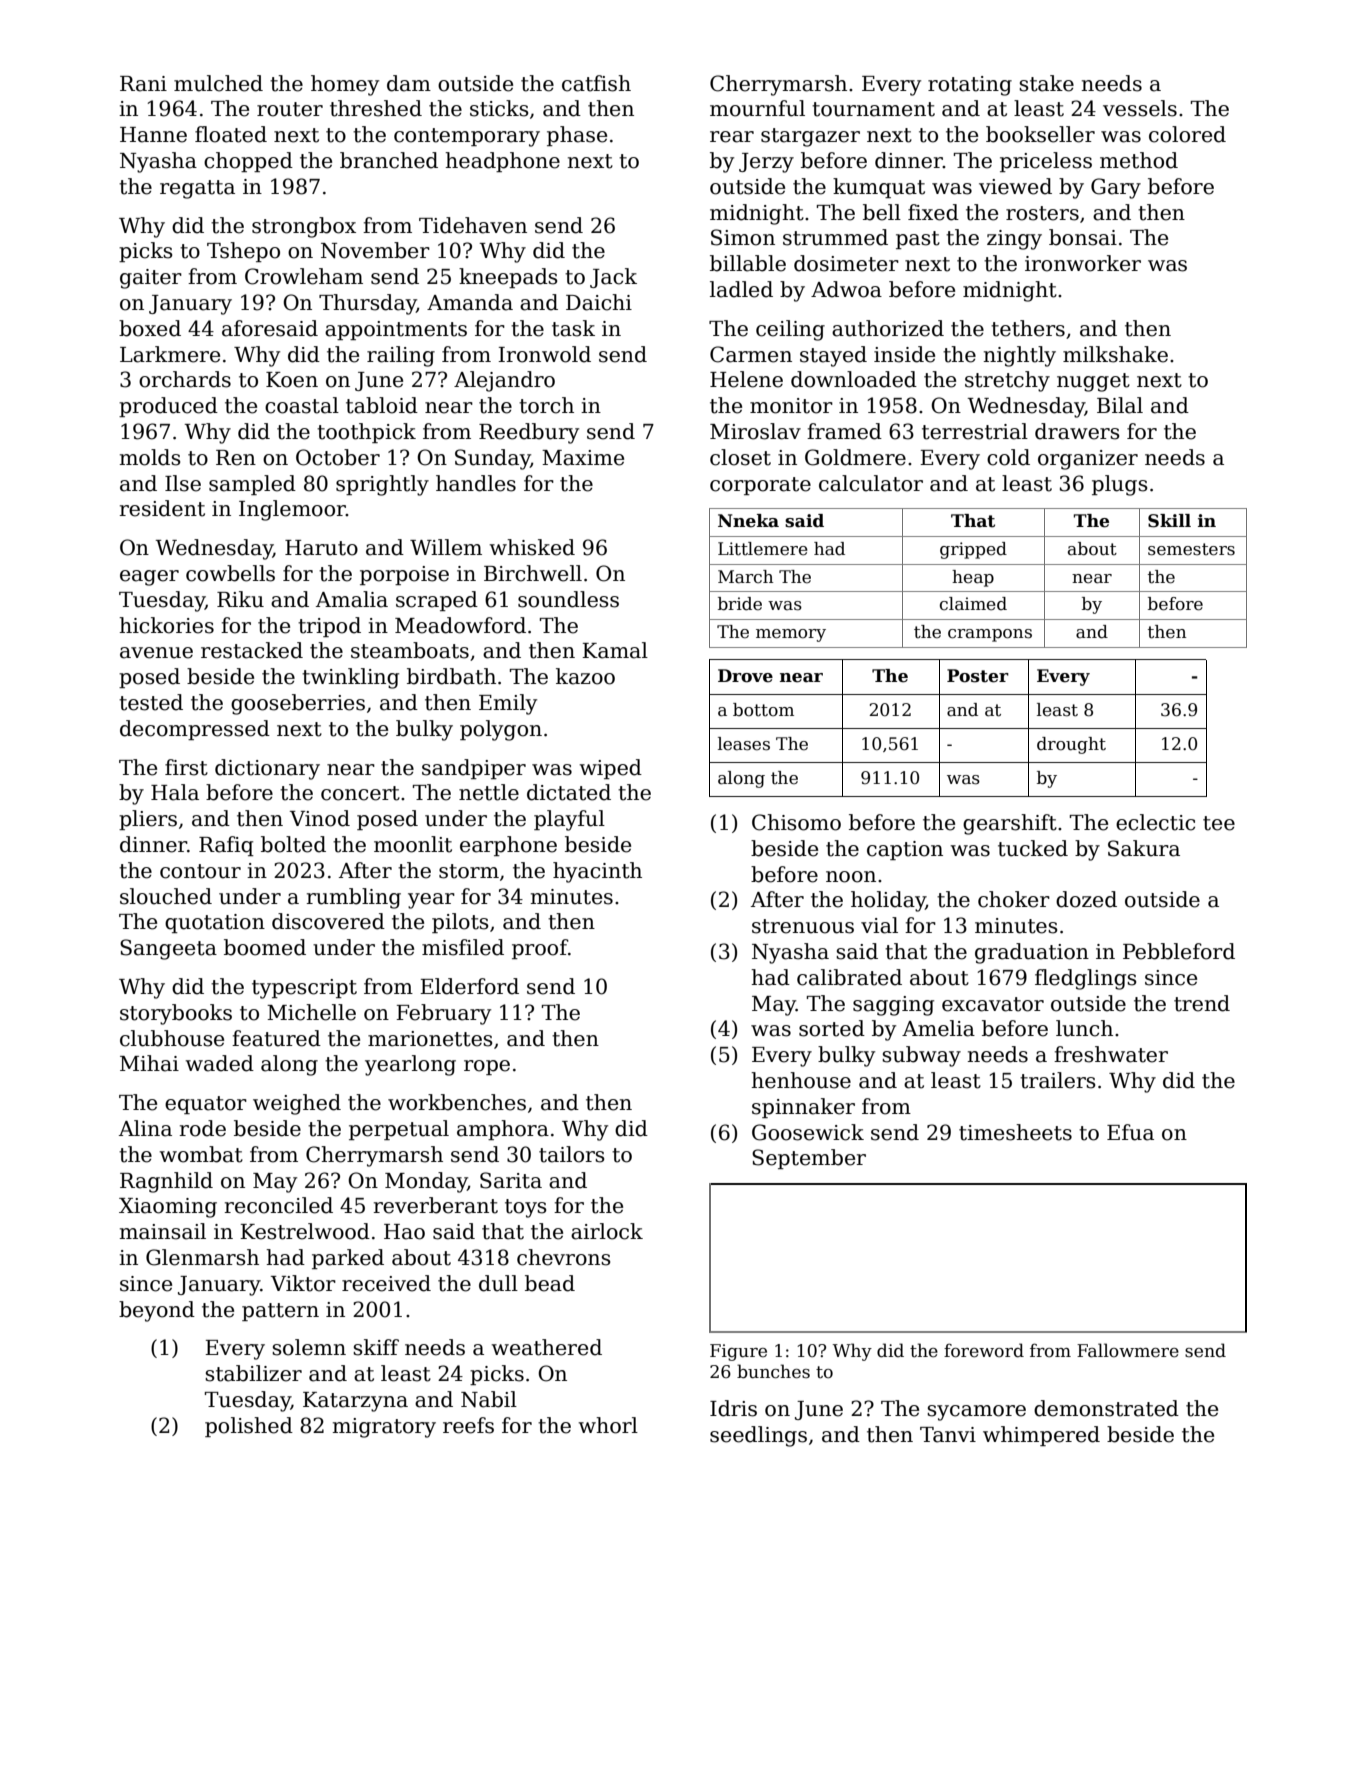 The height and width of the screenshot is (1768, 1366). I want to click on catfish, so click(596, 83).
